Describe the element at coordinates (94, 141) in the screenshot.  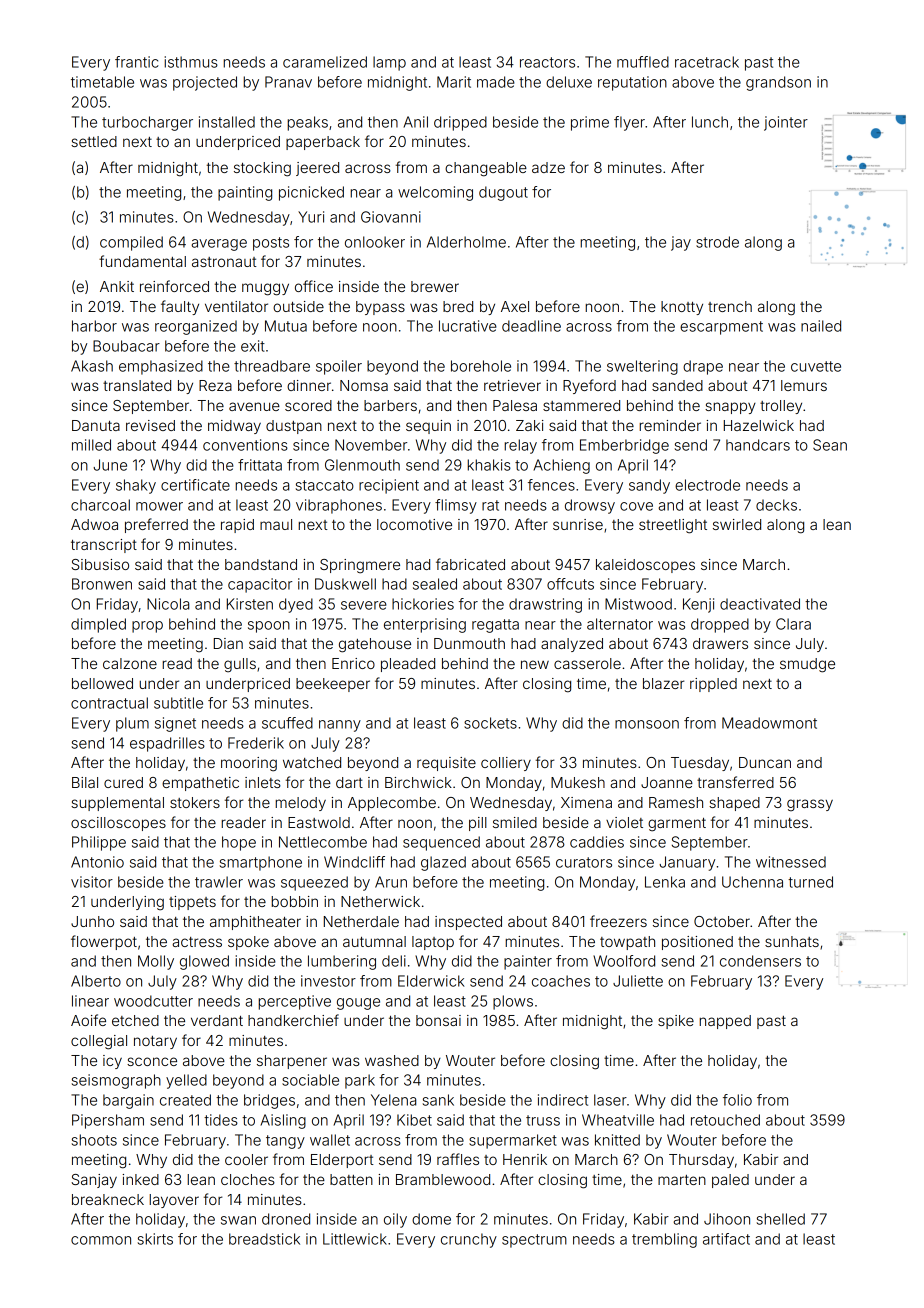
I see `settled` at that location.
